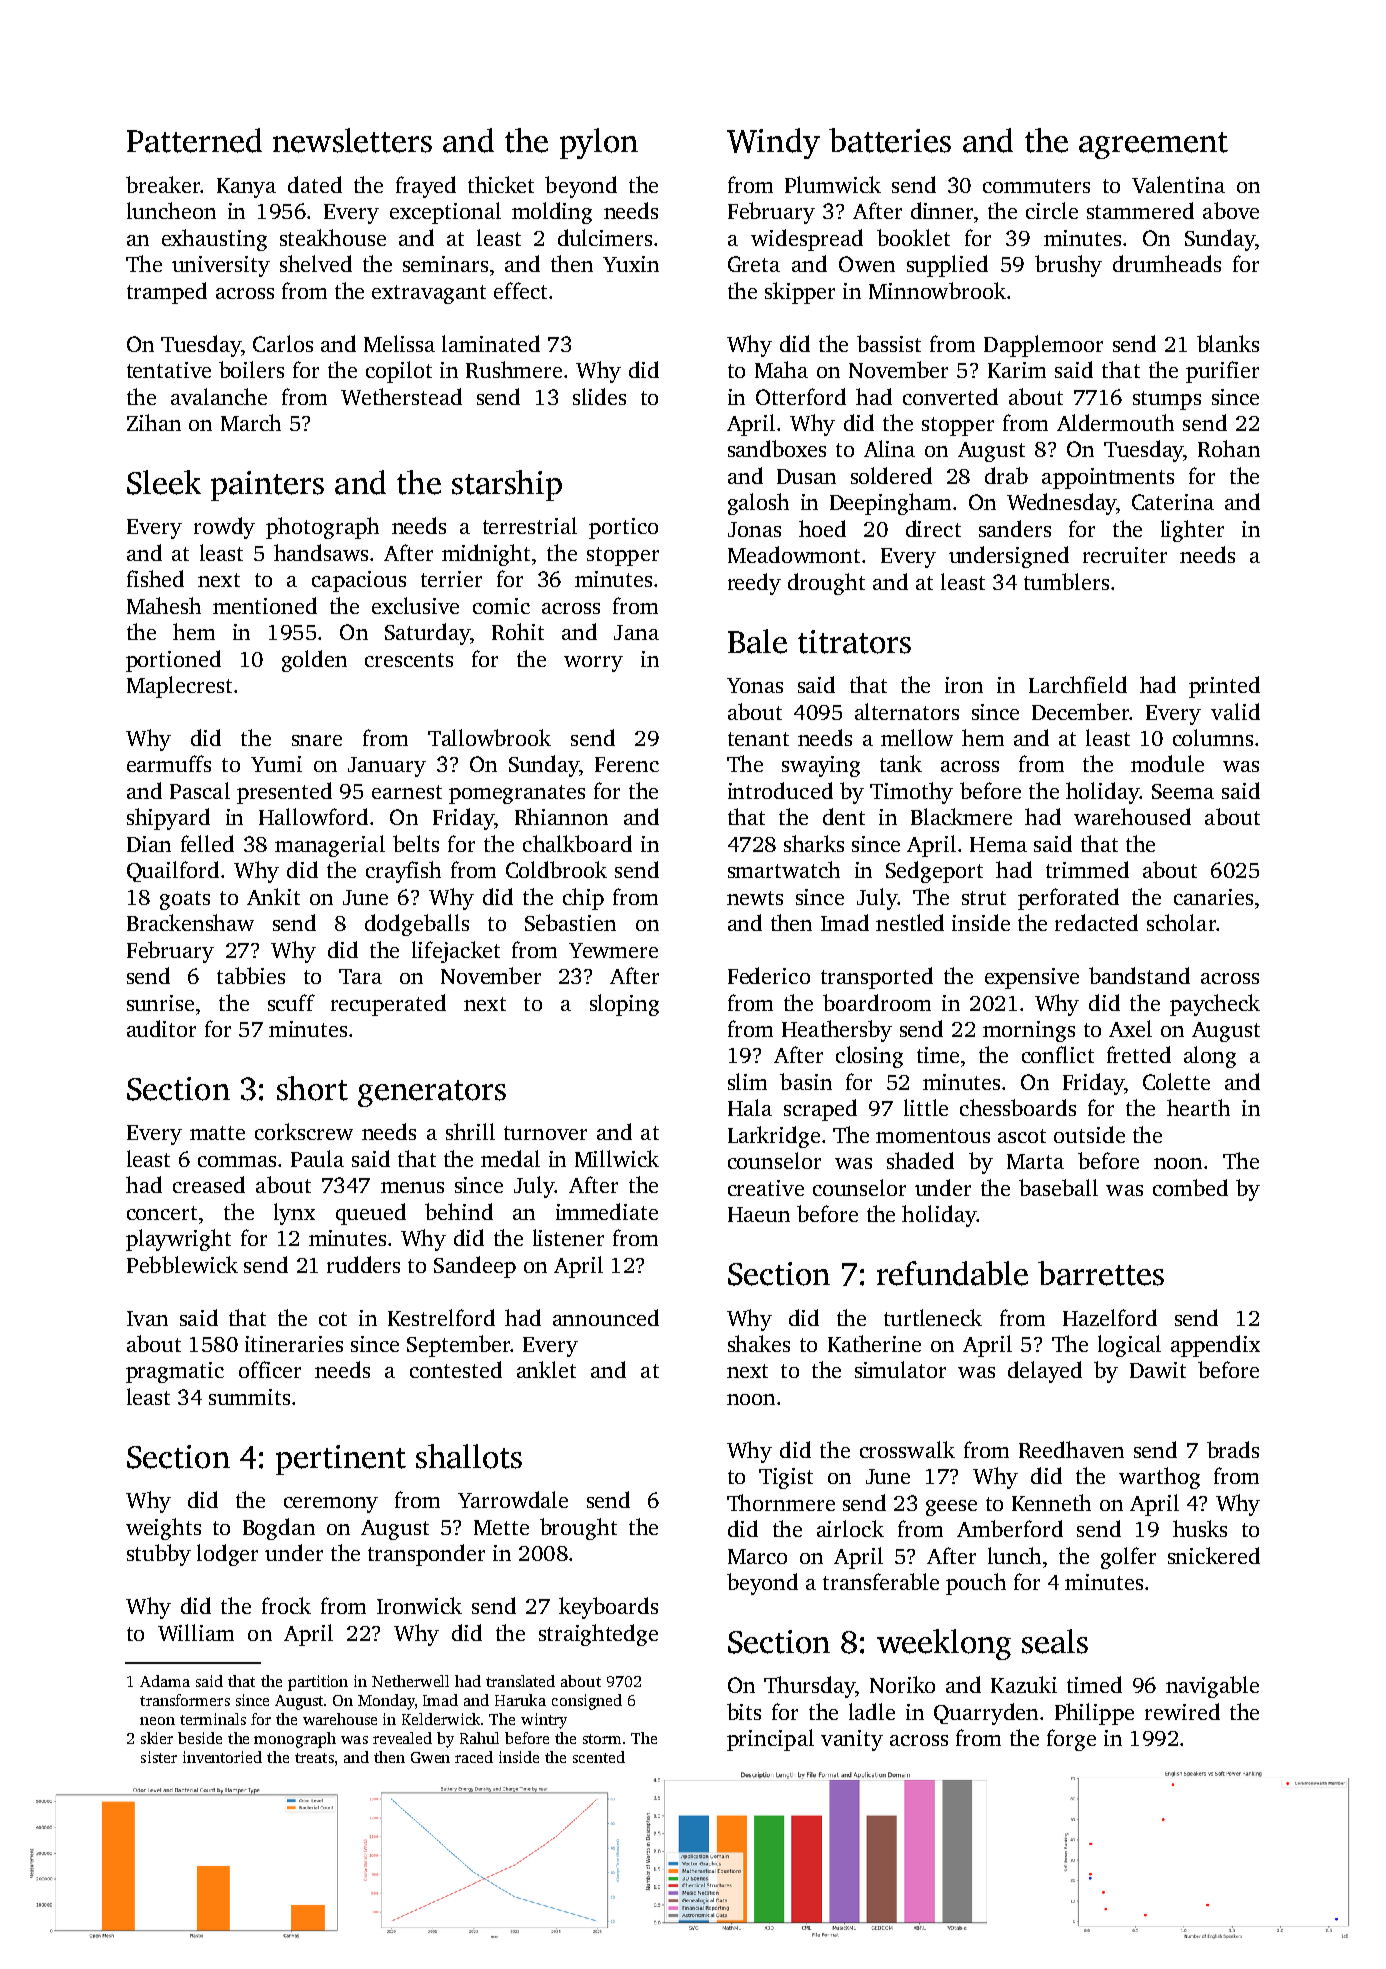 The image size is (1386, 1969). I want to click on shelved, so click(316, 263).
